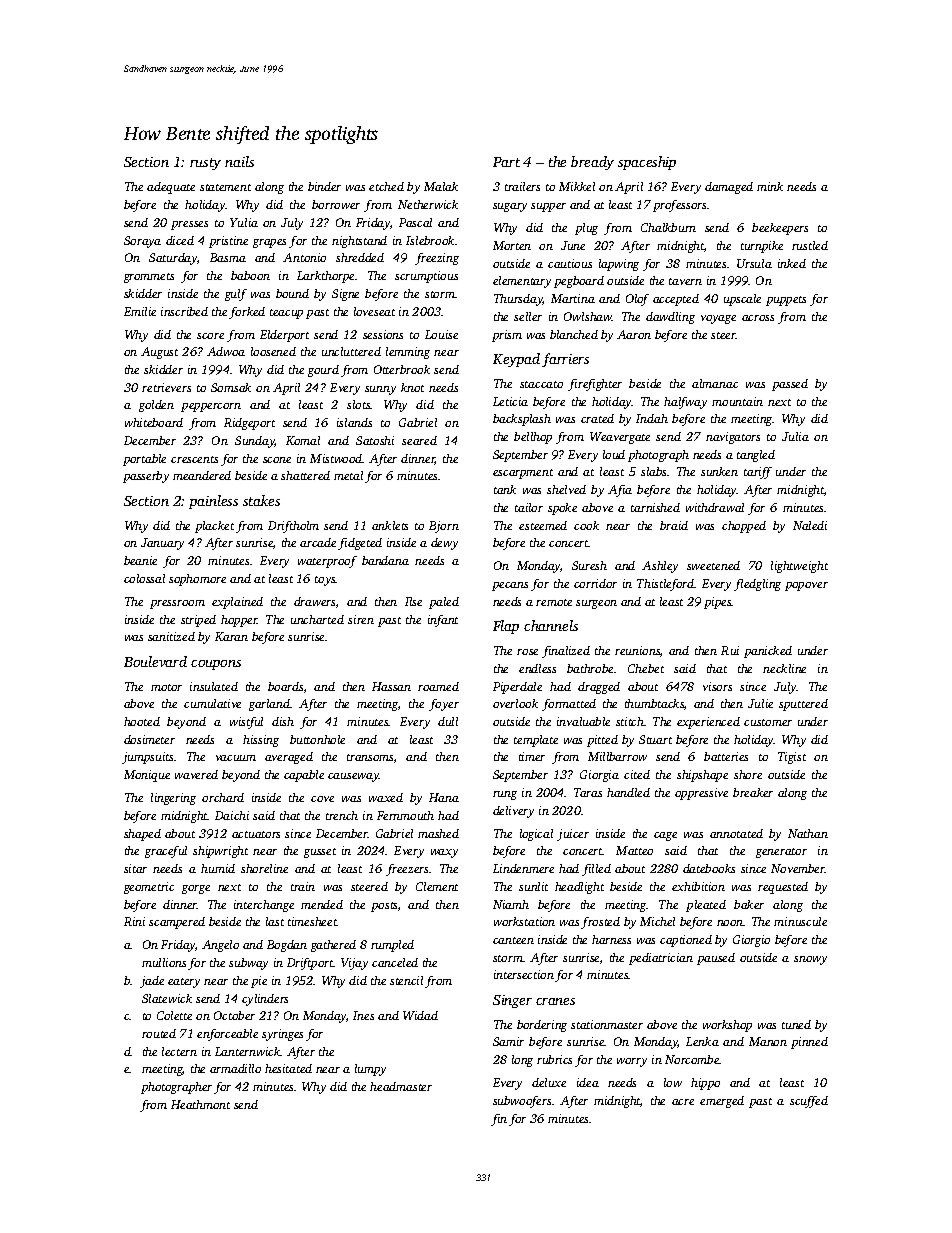 The height and width of the document is (1233, 952). I want to click on anklets, so click(390, 525).
